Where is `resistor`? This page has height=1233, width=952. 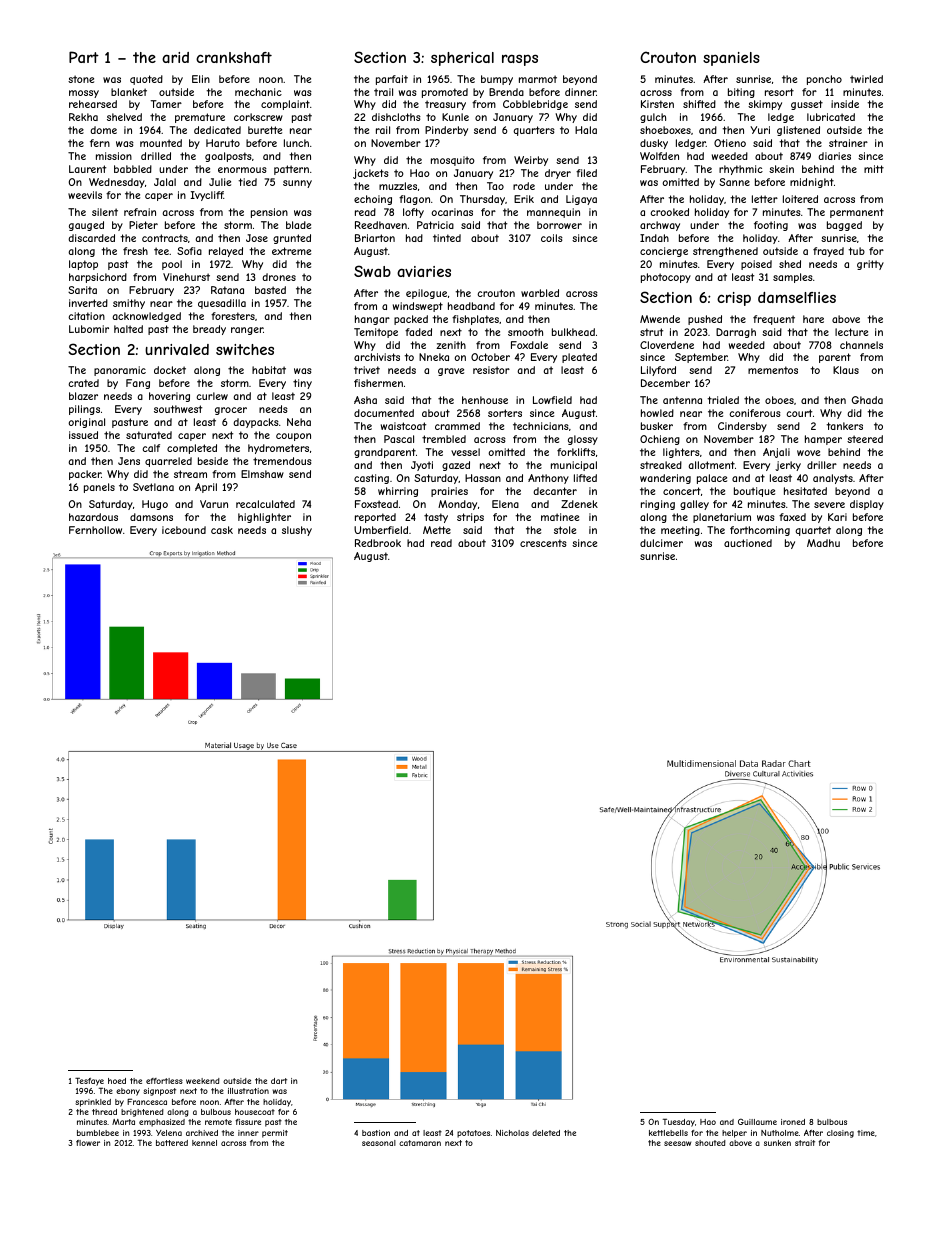
resistor is located at coordinates (491, 370).
